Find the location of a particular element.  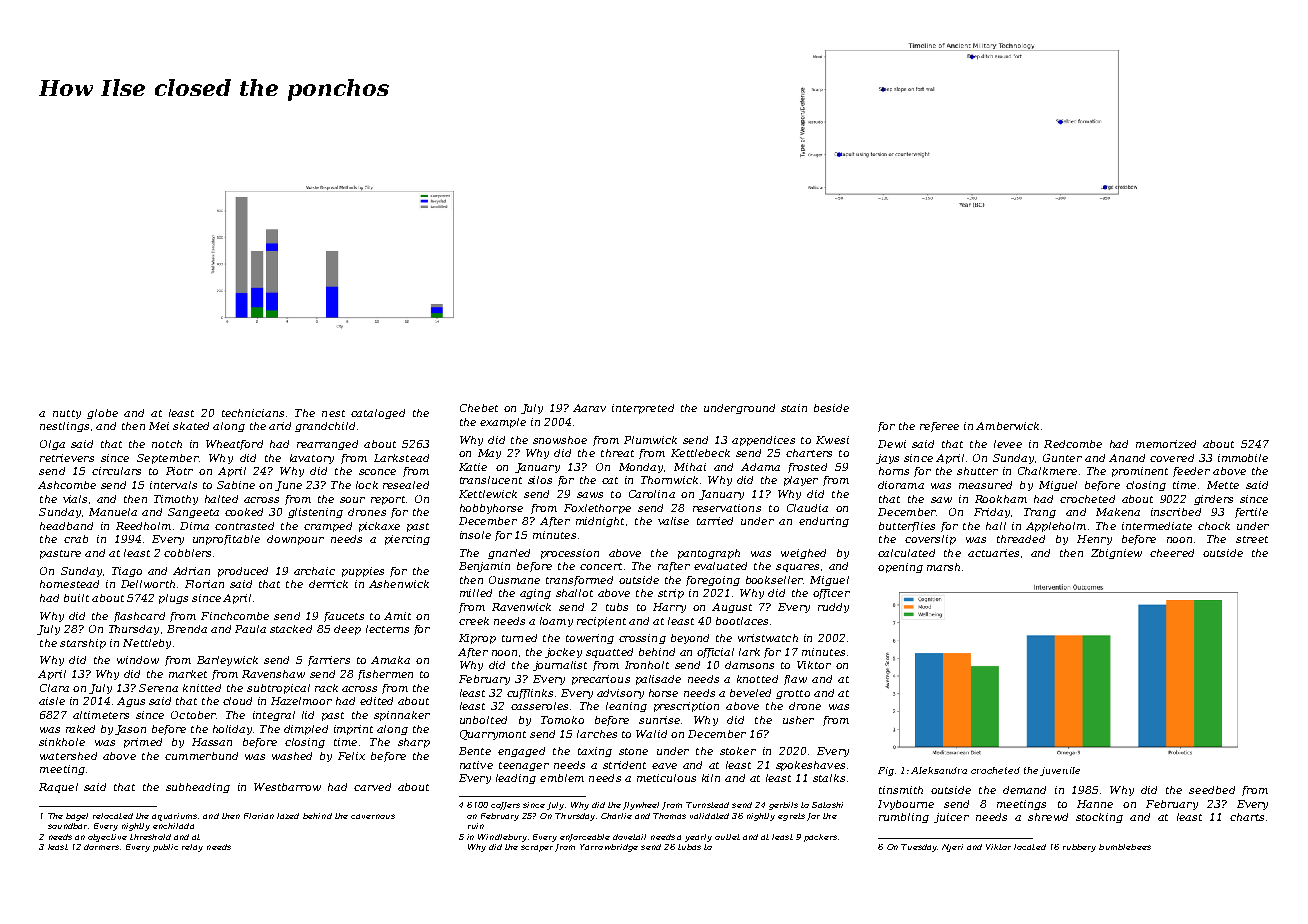

Claudia is located at coordinates (807, 508).
